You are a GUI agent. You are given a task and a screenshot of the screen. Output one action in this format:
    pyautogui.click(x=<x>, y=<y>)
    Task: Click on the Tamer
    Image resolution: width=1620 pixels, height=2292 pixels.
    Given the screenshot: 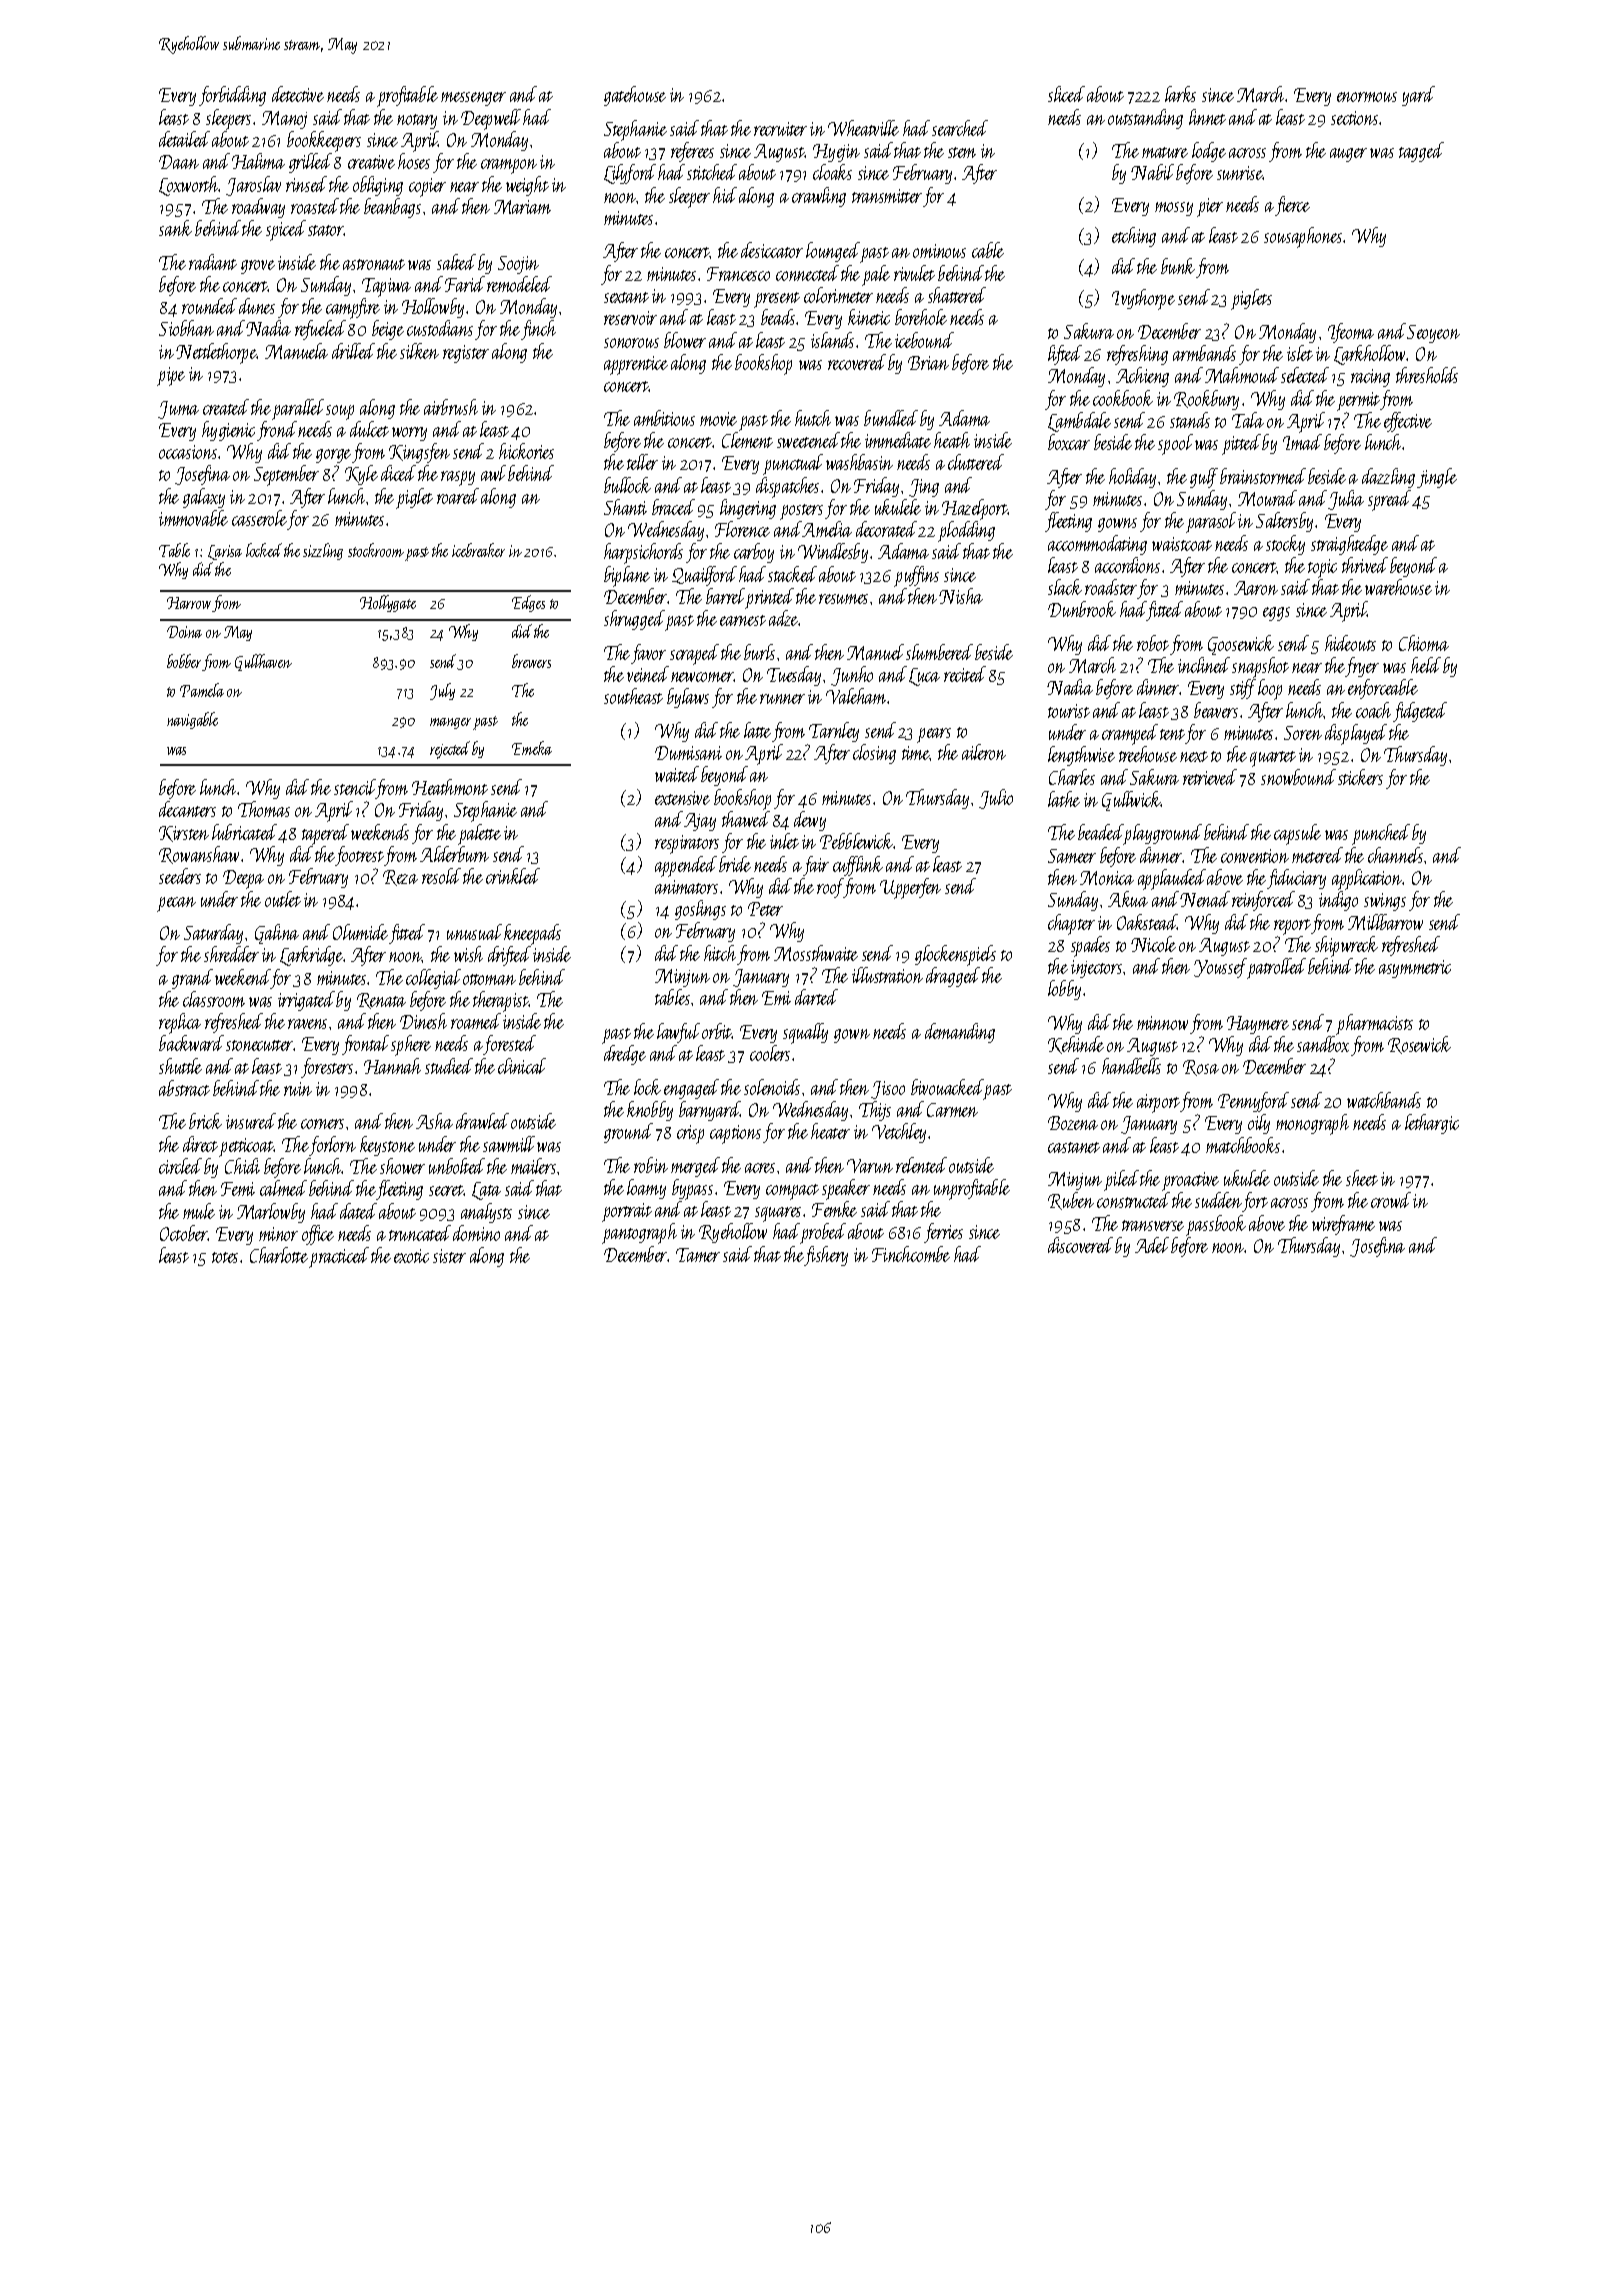 What is the action you would take?
    pyautogui.click(x=698, y=1255)
